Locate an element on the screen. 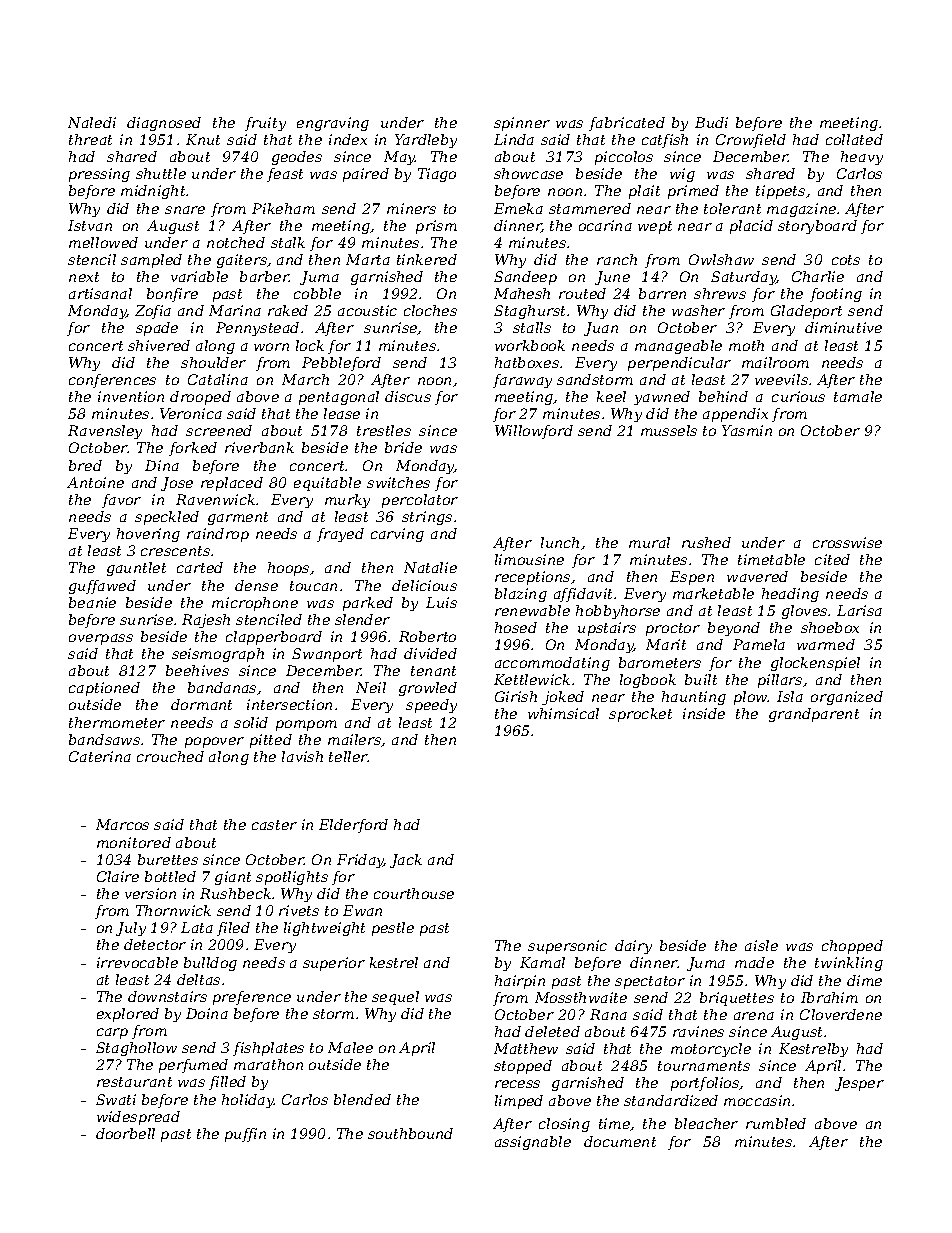 This screenshot has width=952, height=1233. Budi is located at coordinates (711, 122).
